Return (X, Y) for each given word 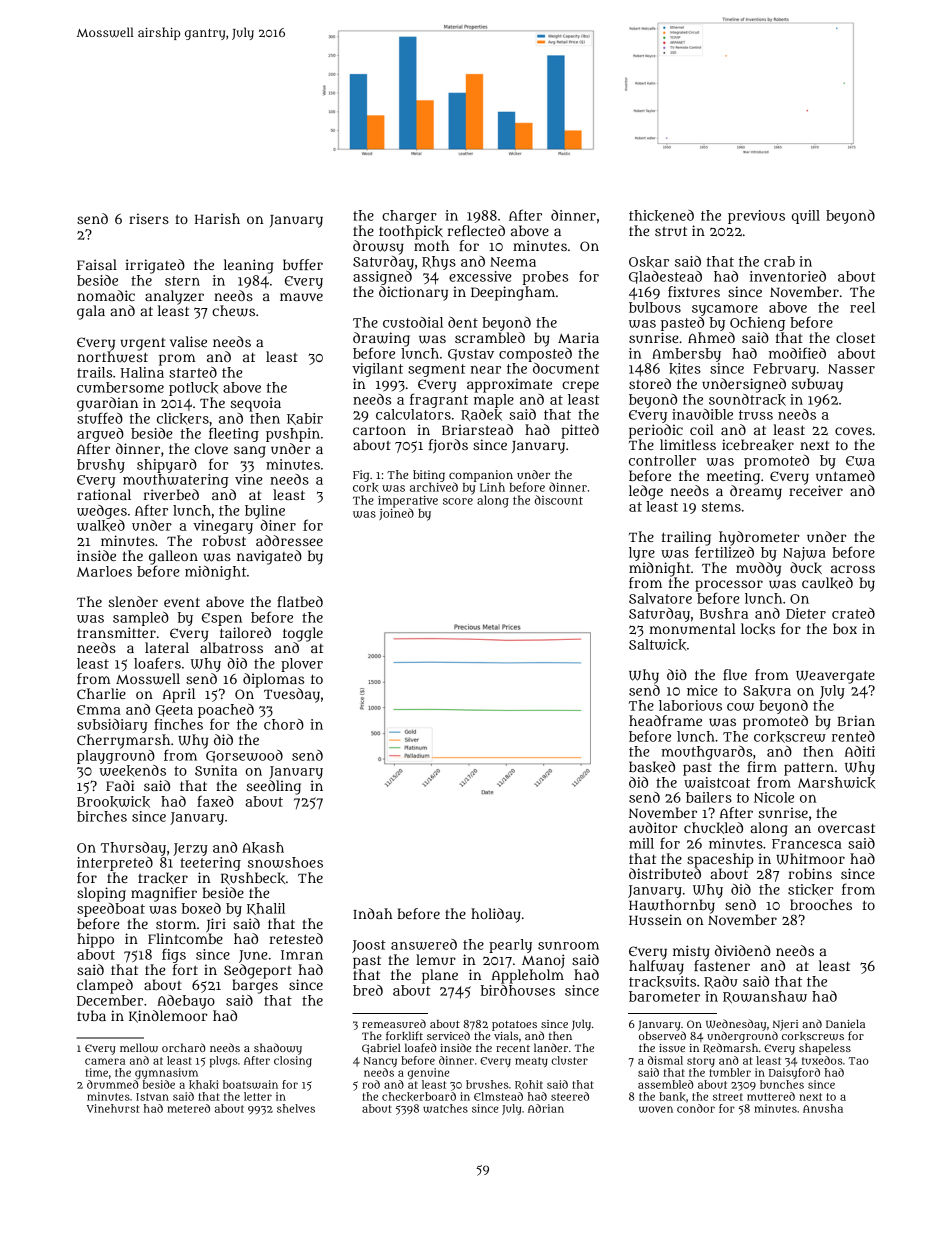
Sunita (216, 770)
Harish (217, 218)
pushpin (293, 435)
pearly (510, 946)
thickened (661, 216)
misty (691, 952)
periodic (656, 431)
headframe (665, 720)
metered (188, 1108)
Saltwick (657, 645)
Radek (481, 415)
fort (185, 969)
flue (735, 674)
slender (133, 601)
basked (652, 767)
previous (756, 217)
